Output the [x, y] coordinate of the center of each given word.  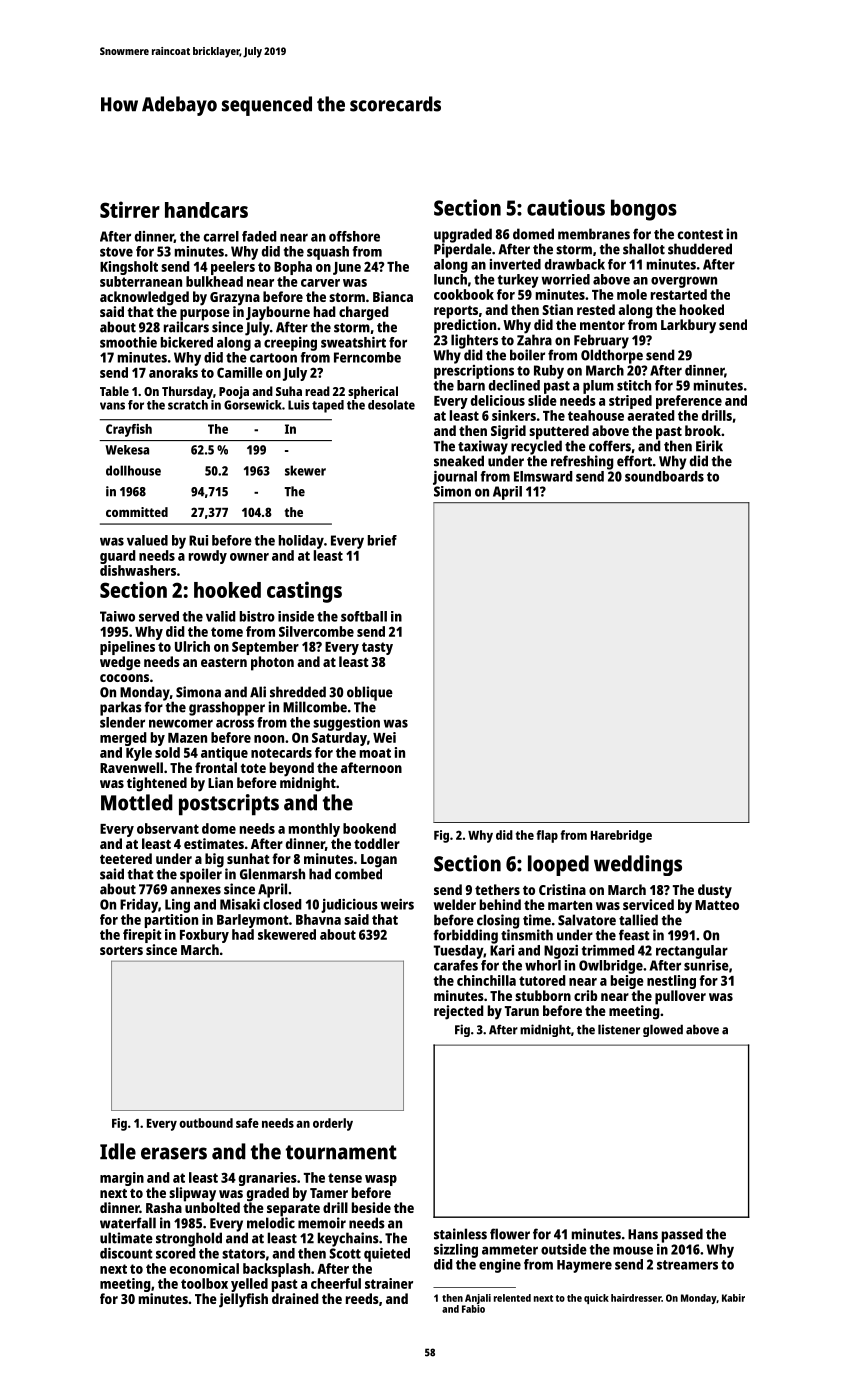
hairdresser [636, 1298]
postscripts [229, 805]
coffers [610, 446]
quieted [387, 1255]
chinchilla [486, 980]
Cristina [562, 889]
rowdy [208, 557]
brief [382, 540]
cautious [566, 207]
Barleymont [253, 921]
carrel [221, 236]
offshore [354, 236]
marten [570, 905]
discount [126, 1253]
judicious [349, 906]
